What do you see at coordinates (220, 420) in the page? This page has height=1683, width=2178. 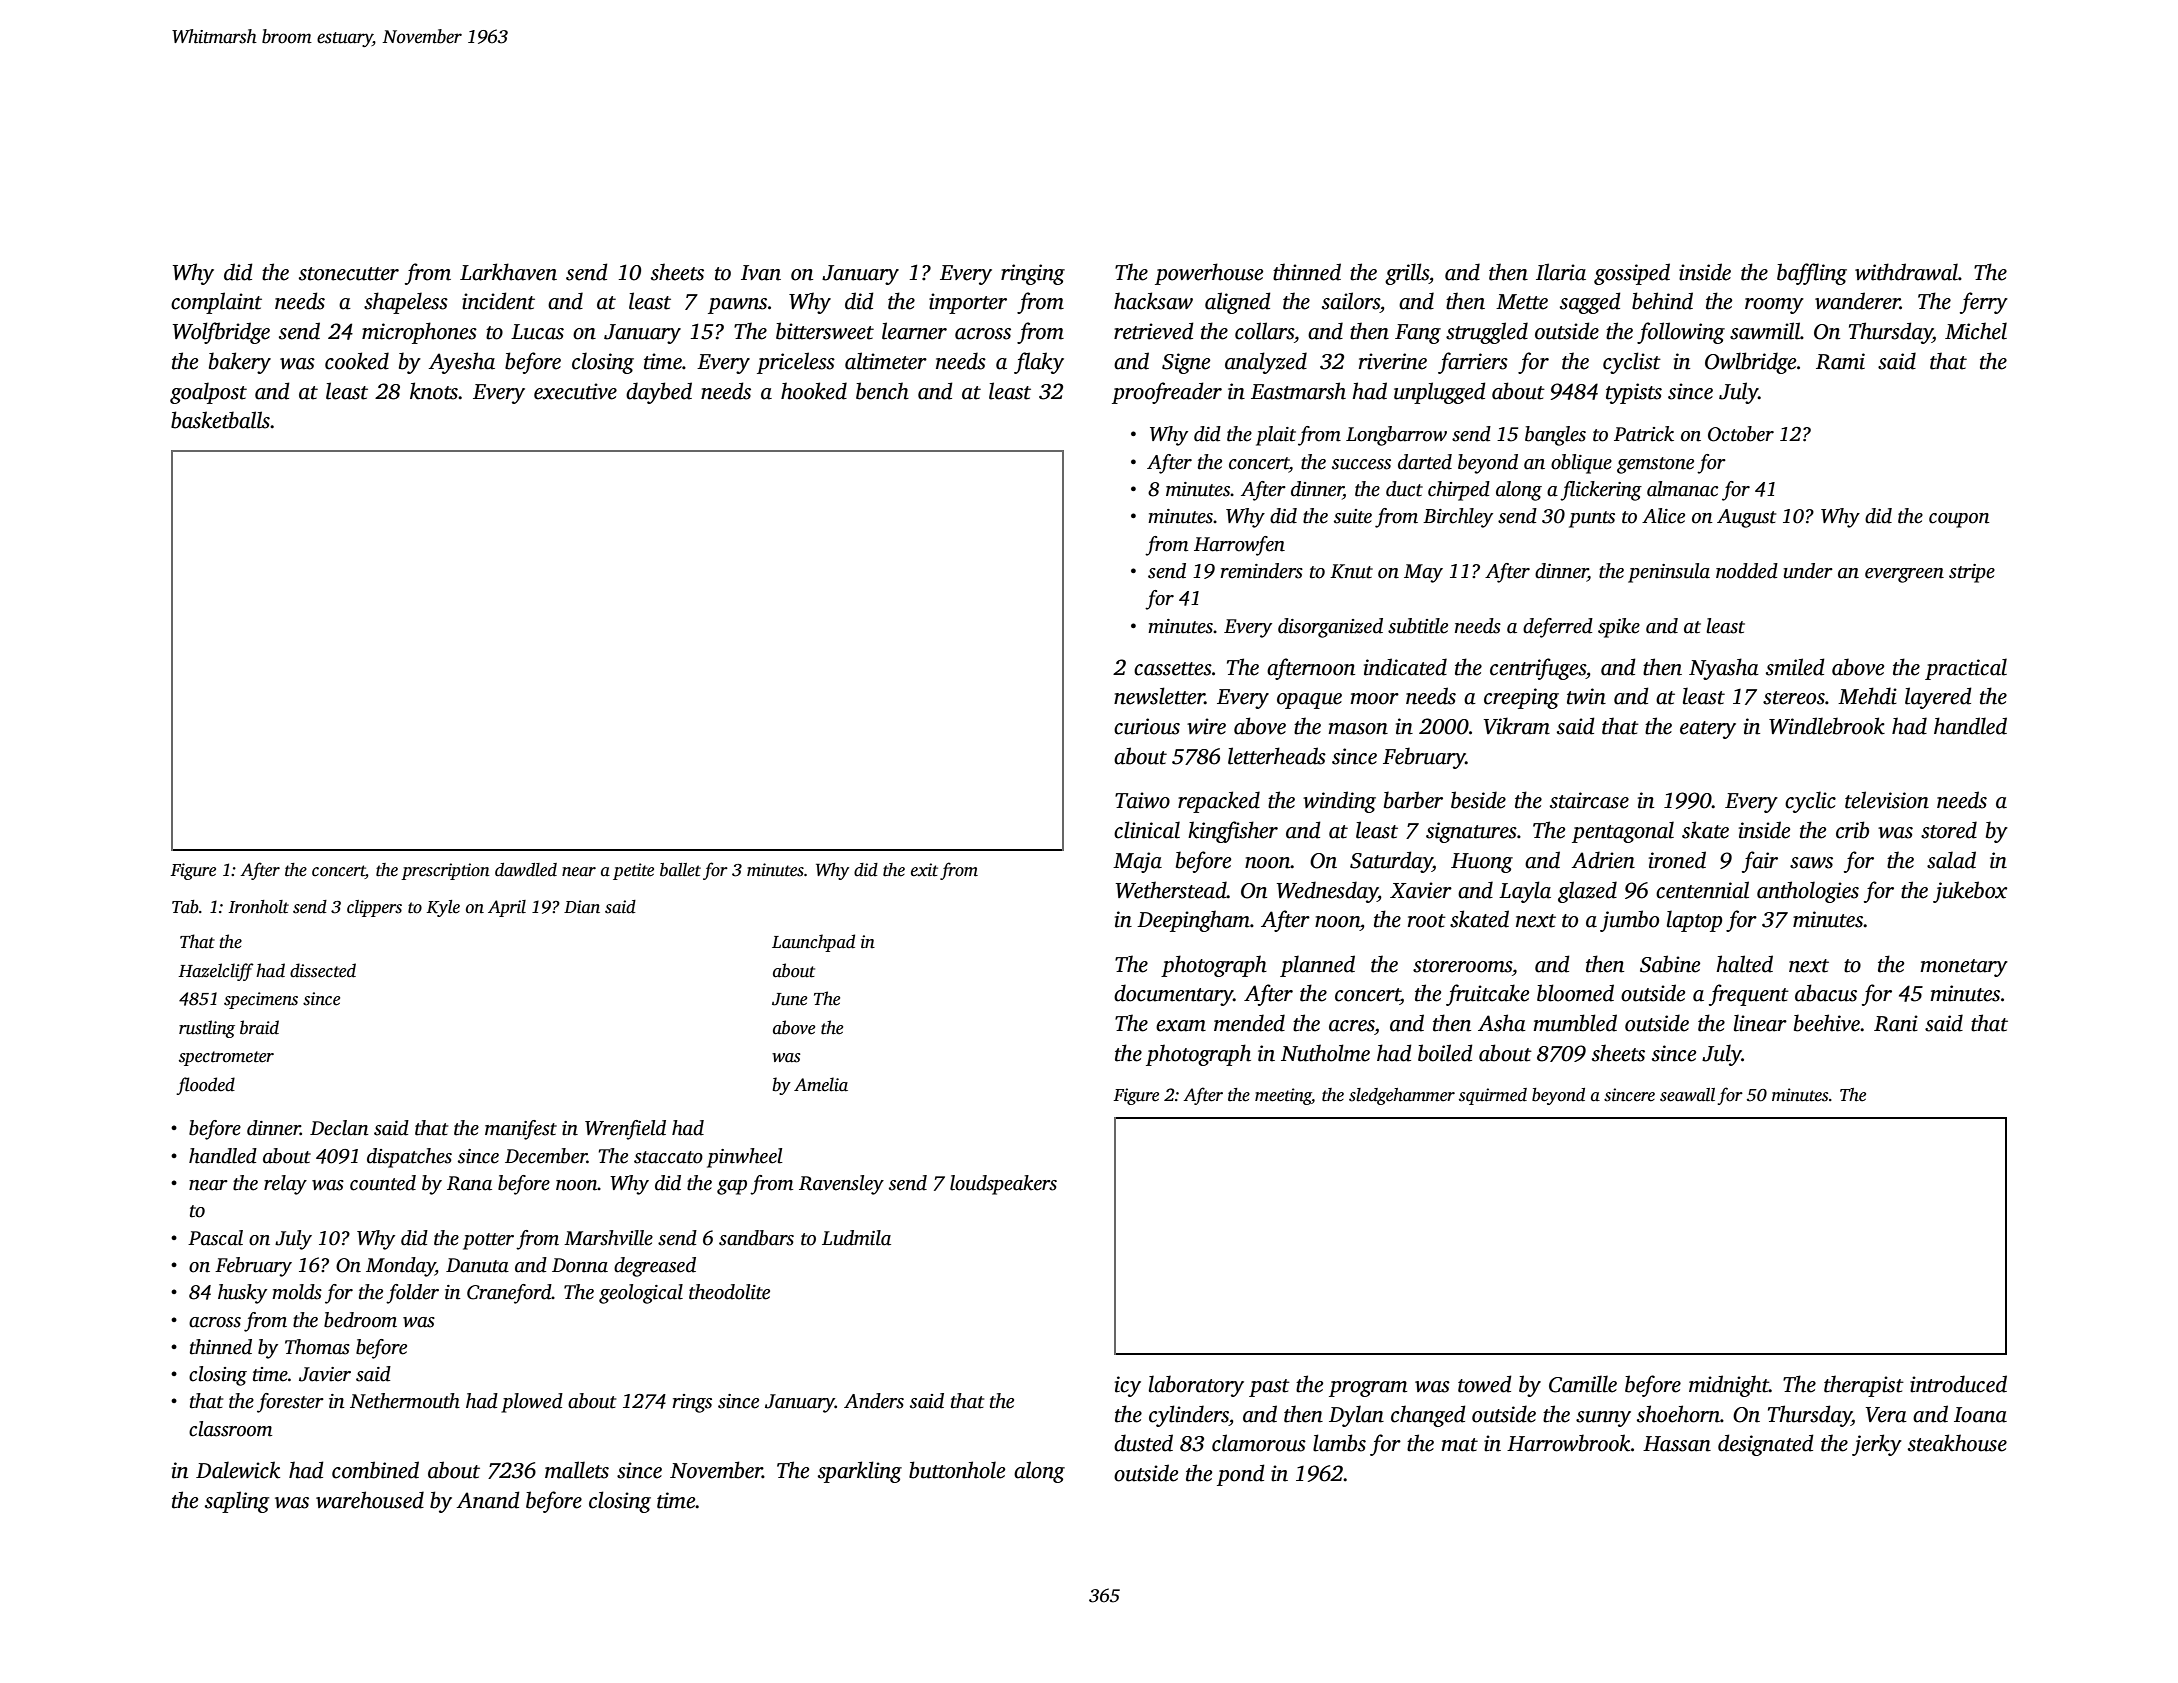 I see `basketballs` at bounding box center [220, 420].
